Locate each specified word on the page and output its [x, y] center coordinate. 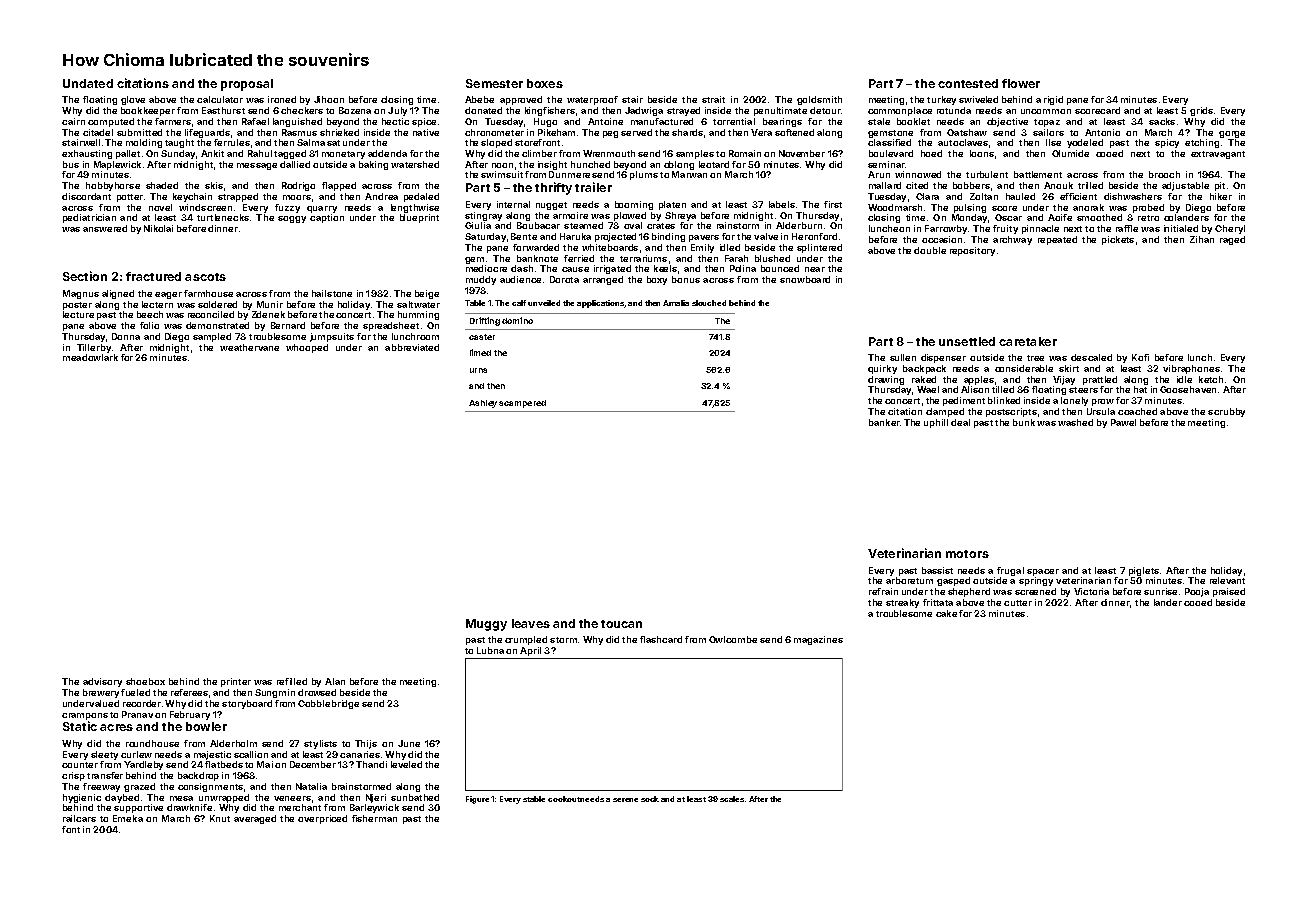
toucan [621, 624]
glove [133, 100]
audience [520, 279]
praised [1229, 592]
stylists [320, 744]
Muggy [486, 625]
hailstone [332, 293]
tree [1035, 358]
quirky [882, 369]
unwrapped [224, 798]
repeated [1057, 240]
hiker [1221, 196]
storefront [537, 142]
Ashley [483, 404]
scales [732, 799]
